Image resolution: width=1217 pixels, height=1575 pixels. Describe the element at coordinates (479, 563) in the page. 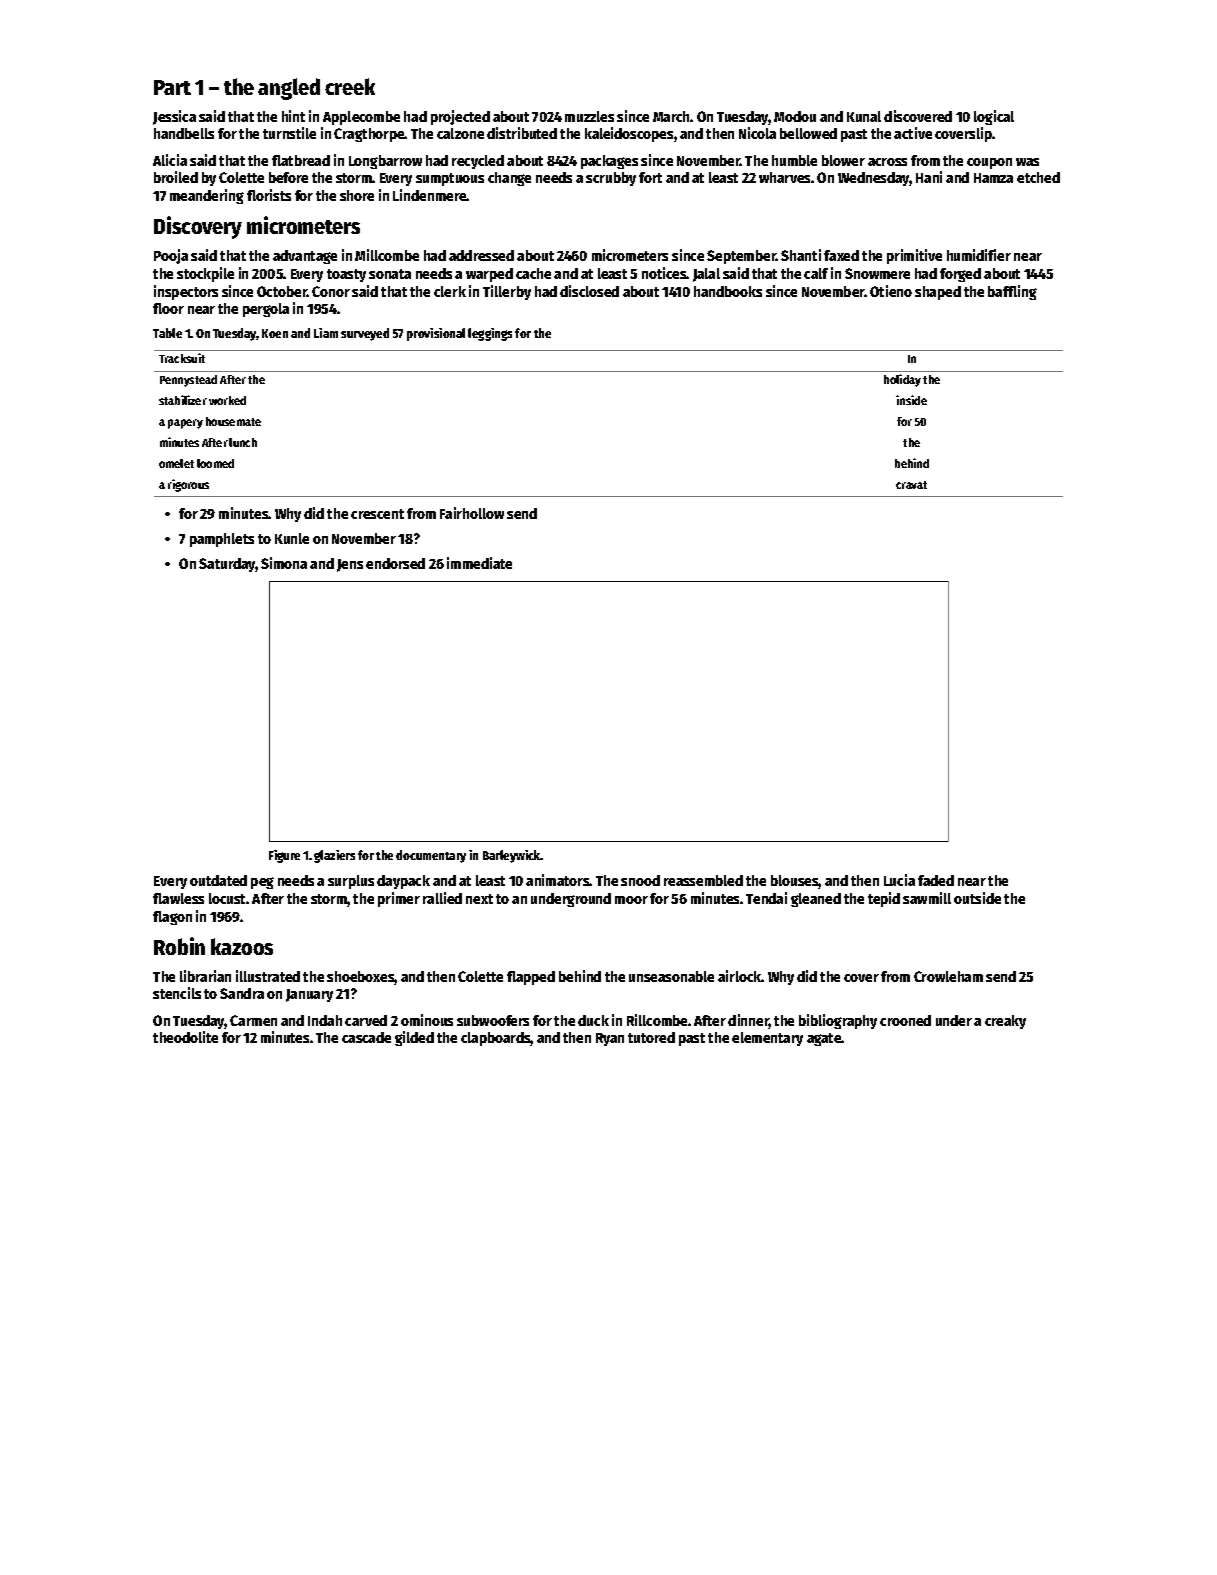

I see `immediate` at that location.
